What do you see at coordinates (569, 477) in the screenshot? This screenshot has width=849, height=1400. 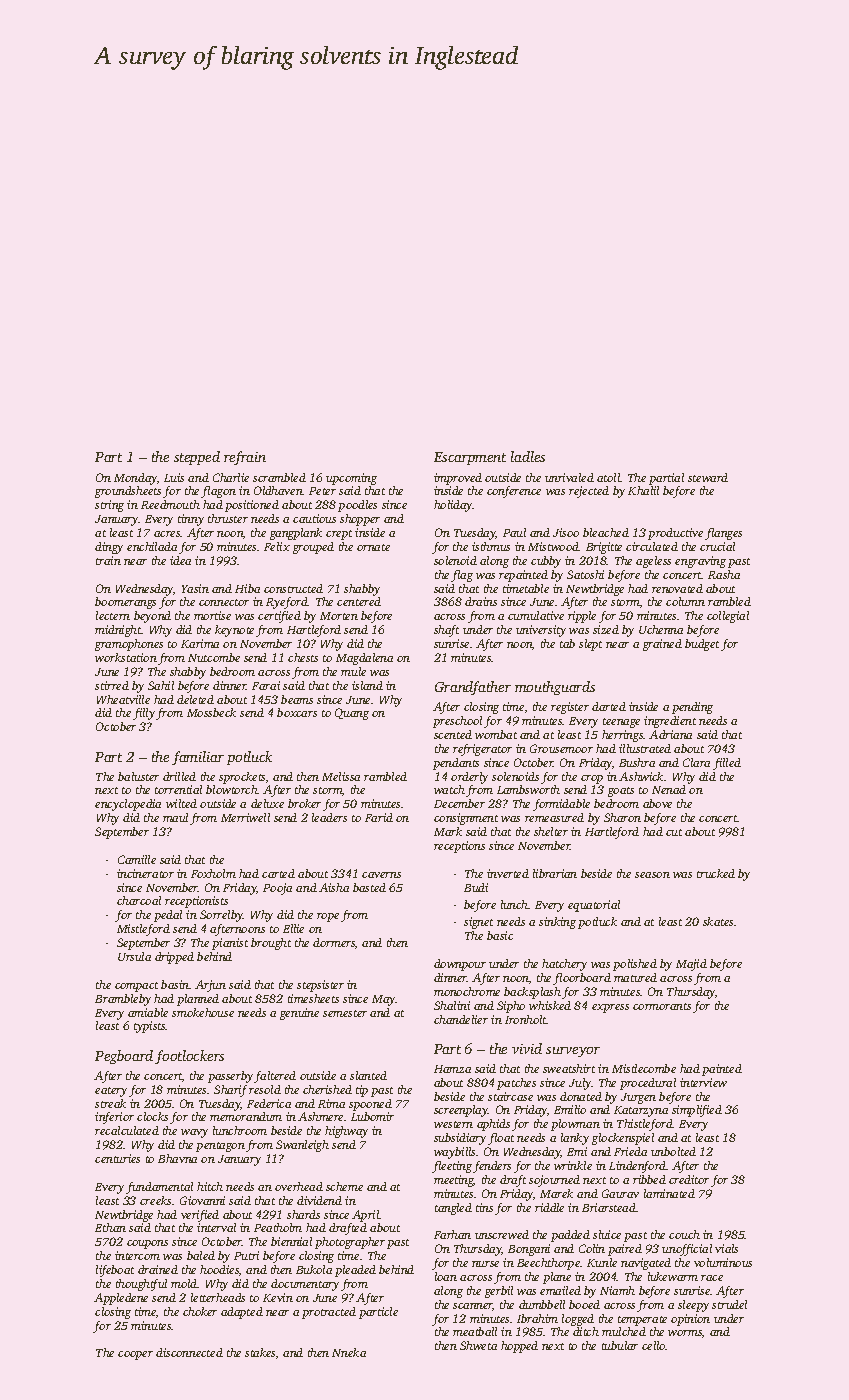 I see `unrivaled` at bounding box center [569, 477].
